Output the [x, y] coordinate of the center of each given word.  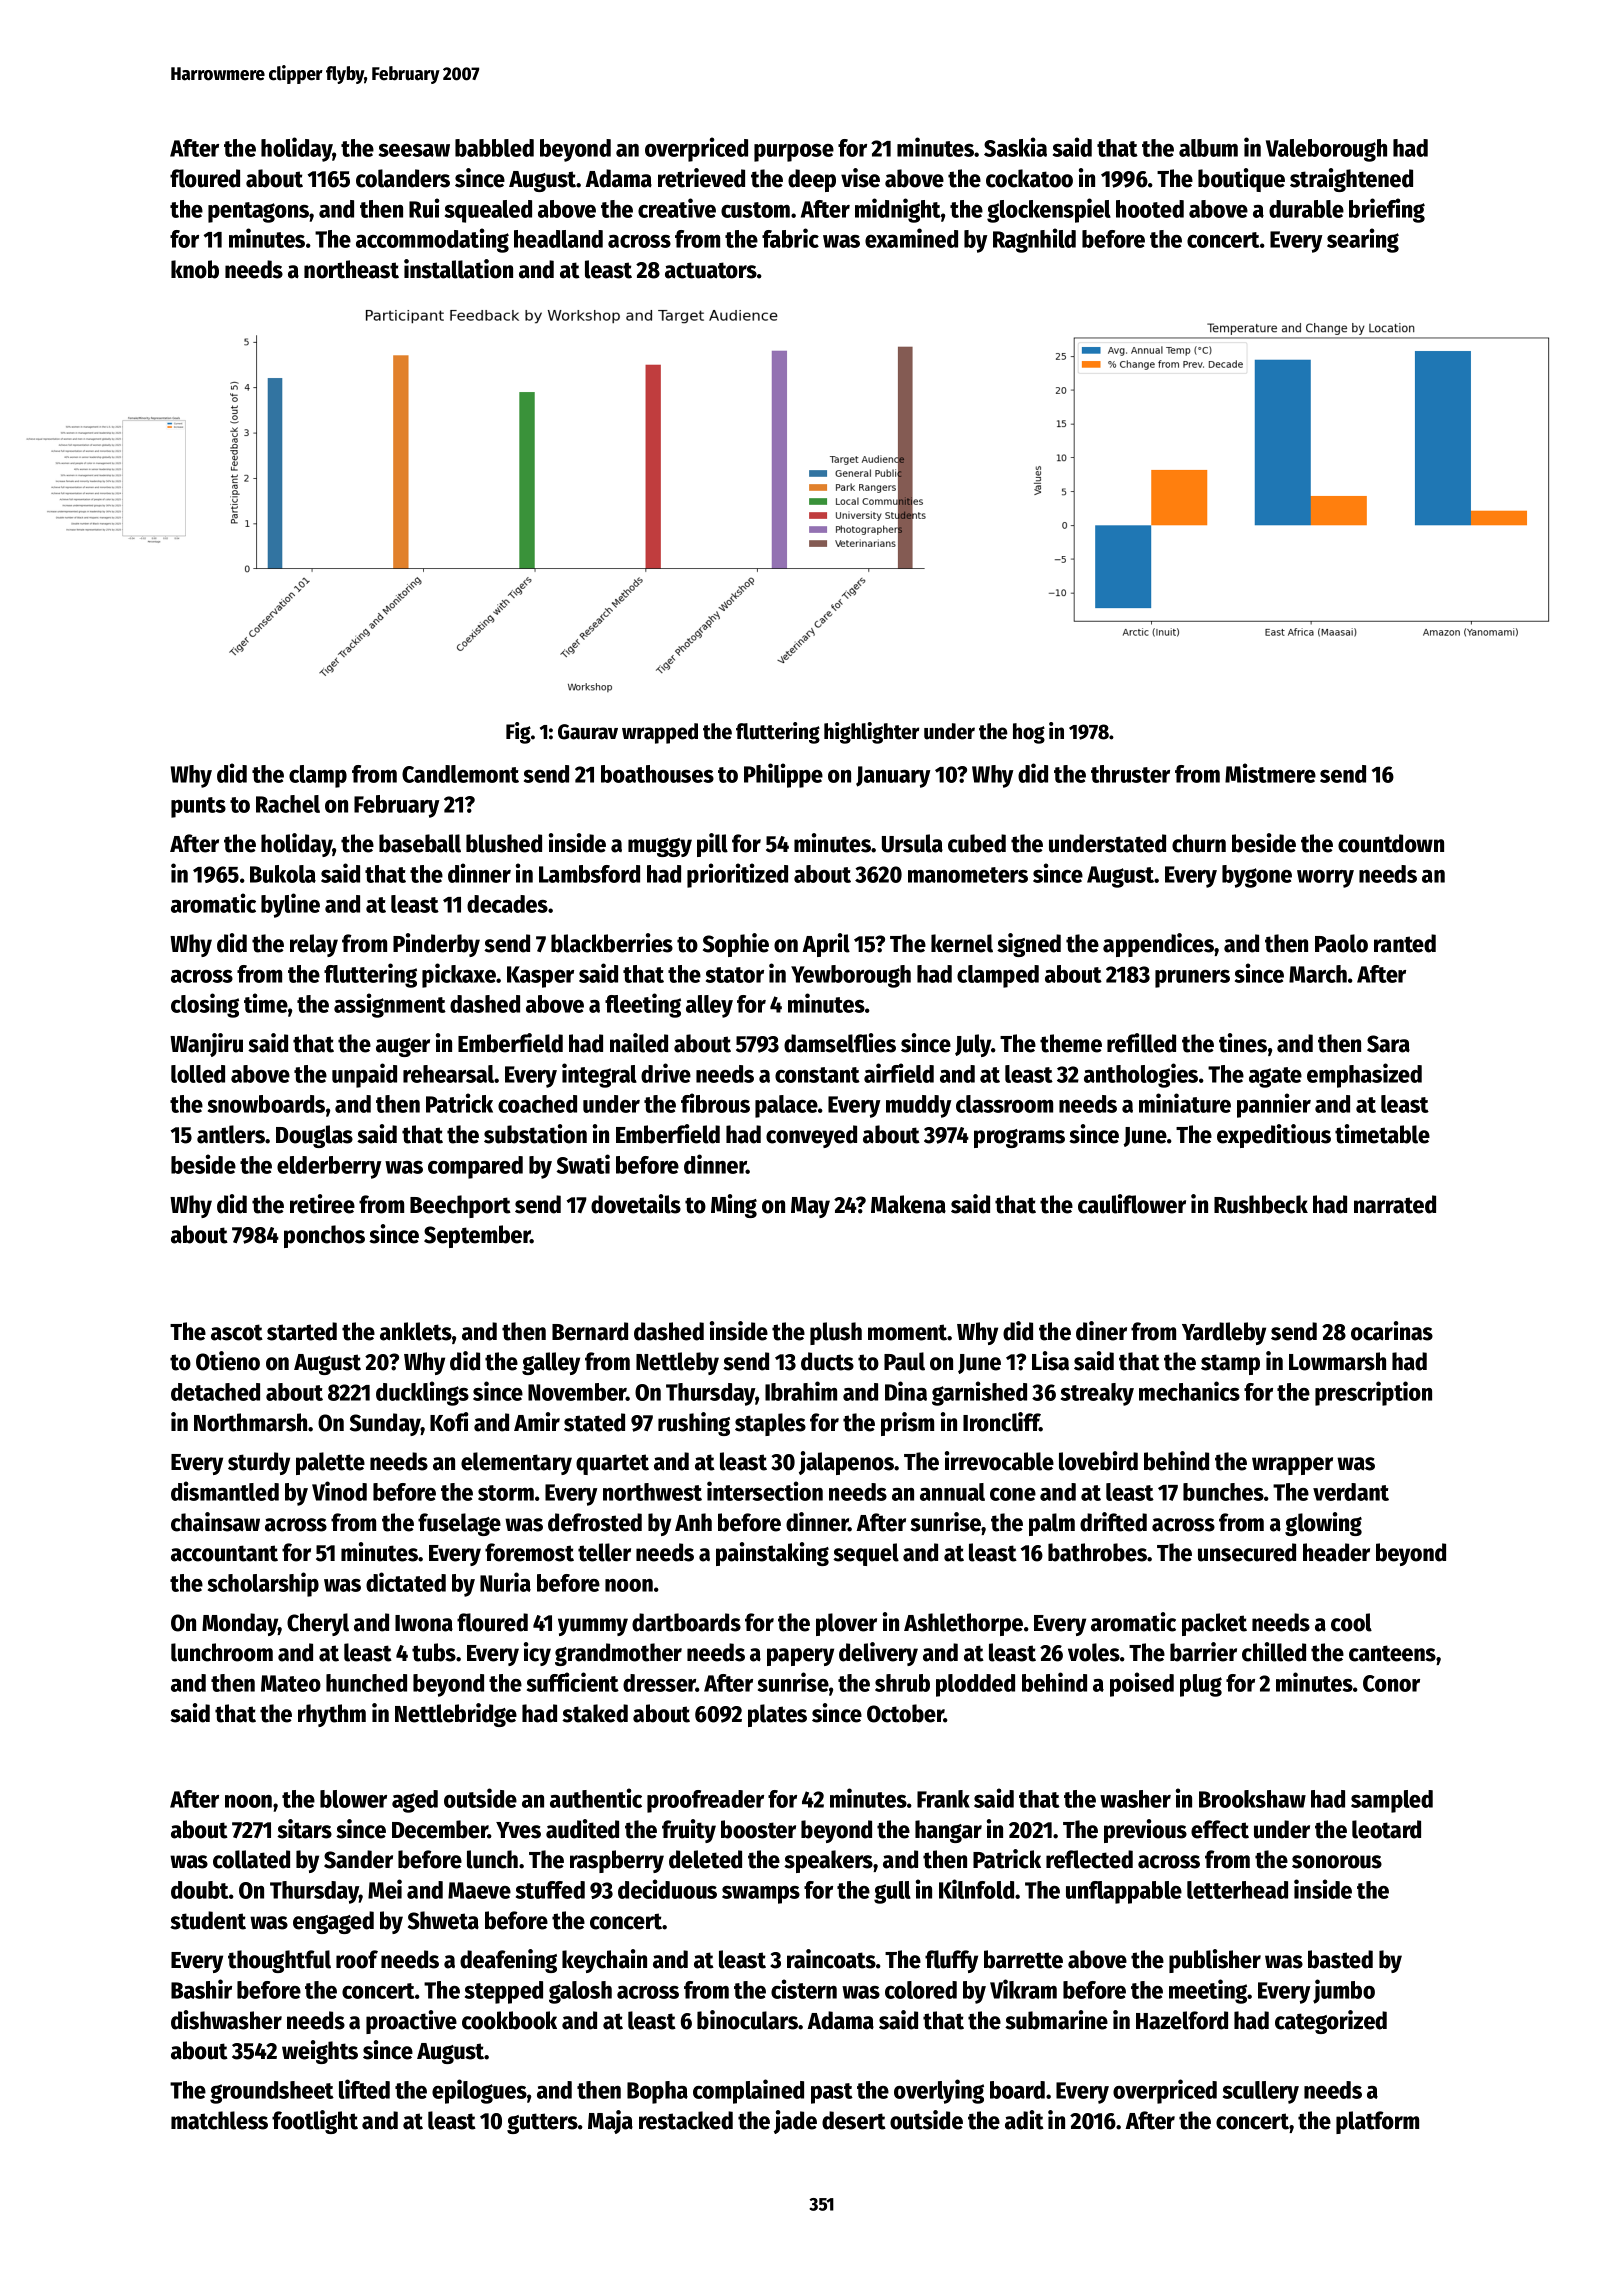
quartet [612, 1464]
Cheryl [318, 1624]
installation [458, 269]
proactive [411, 2022]
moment [908, 1332]
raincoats [831, 1959]
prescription [1373, 1393]
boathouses [657, 774]
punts [198, 807]
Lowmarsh [1337, 1361]
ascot [237, 1332]
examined [911, 238]
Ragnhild [1034, 240]
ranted [1405, 943]
